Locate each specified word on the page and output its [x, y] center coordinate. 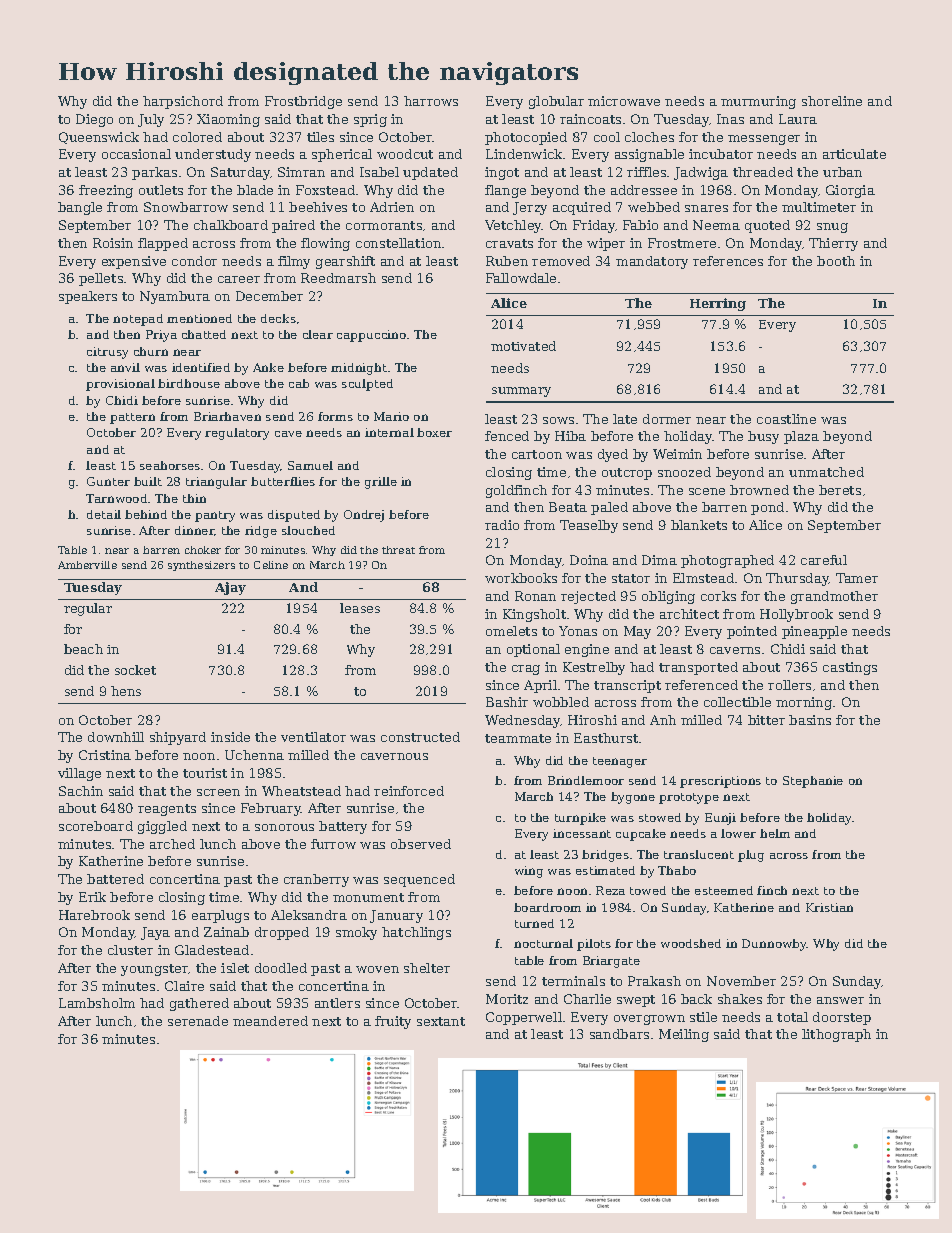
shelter [427, 968]
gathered [199, 1004]
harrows [431, 101]
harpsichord [183, 102]
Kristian [829, 907]
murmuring [758, 102]
